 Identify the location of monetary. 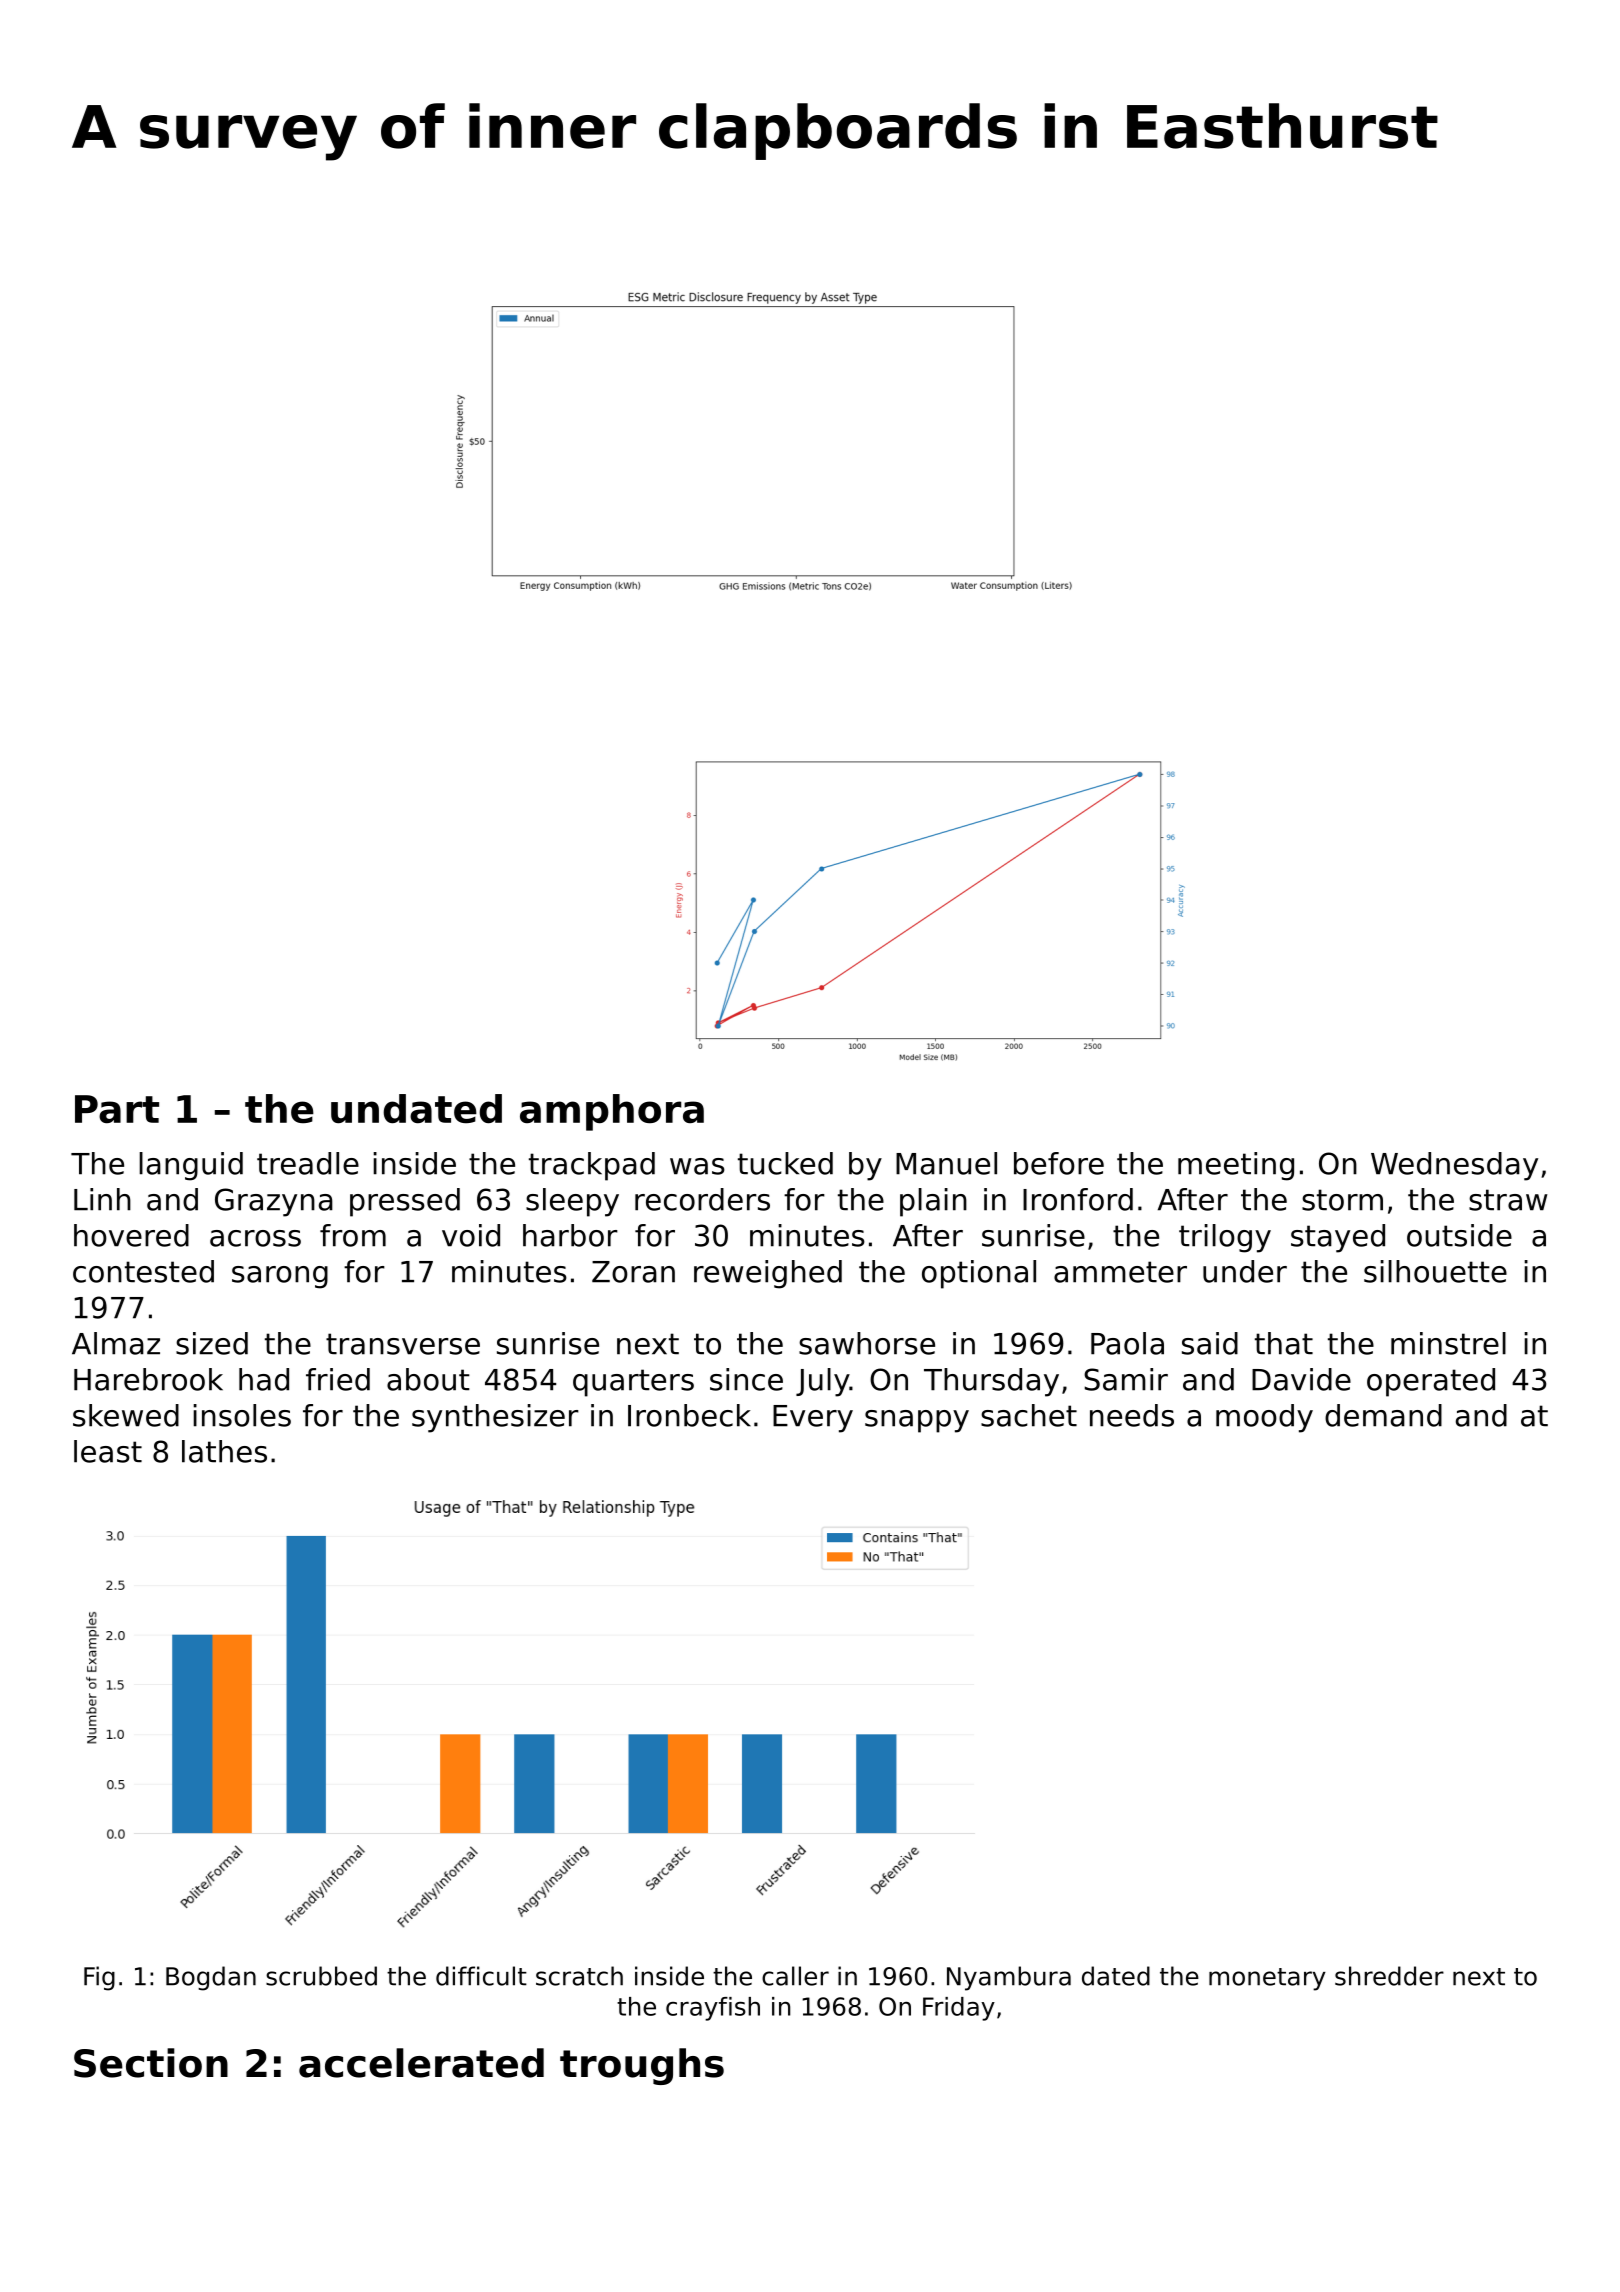
(1267, 1979).
